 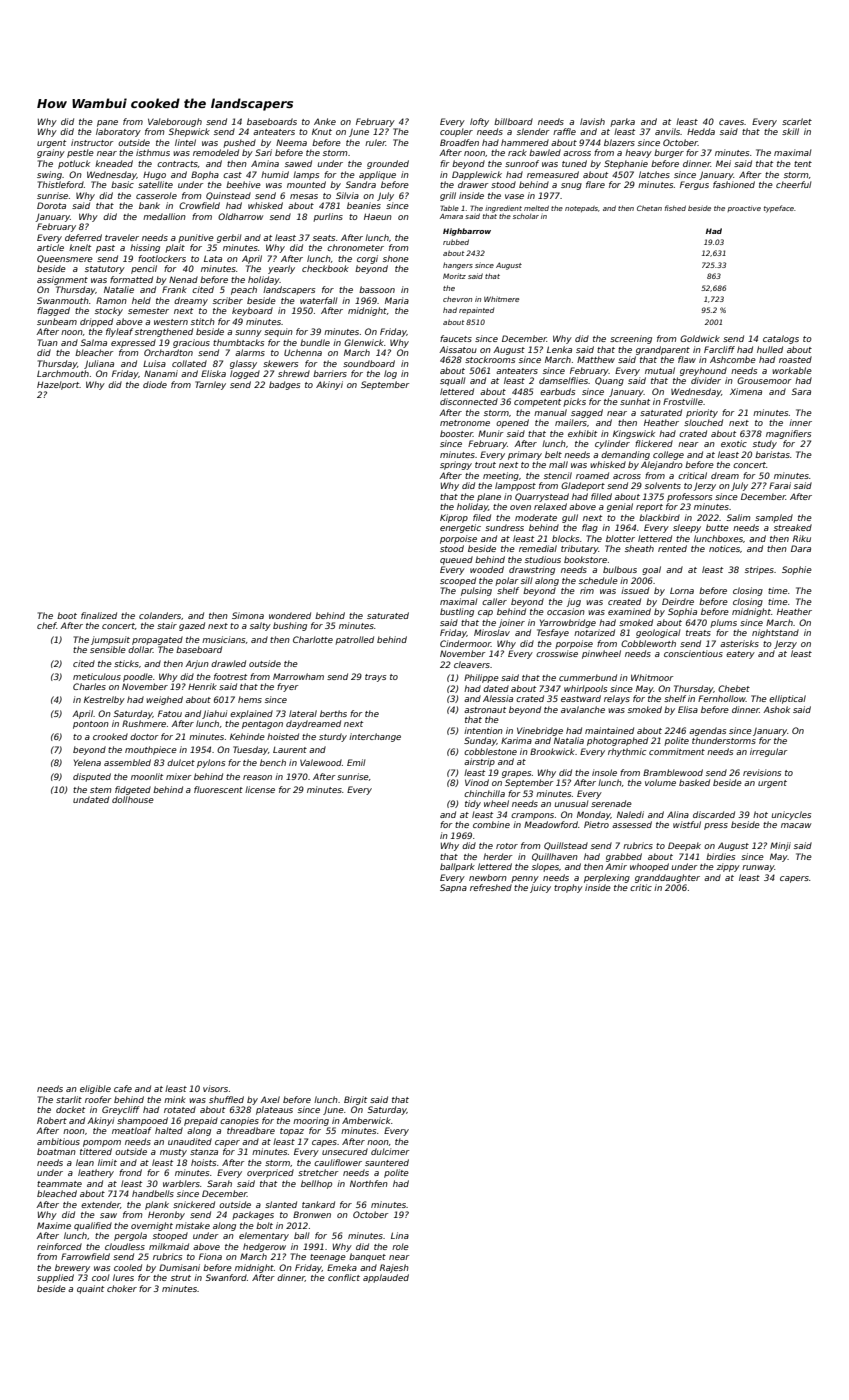 I want to click on plums, so click(x=723, y=623).
